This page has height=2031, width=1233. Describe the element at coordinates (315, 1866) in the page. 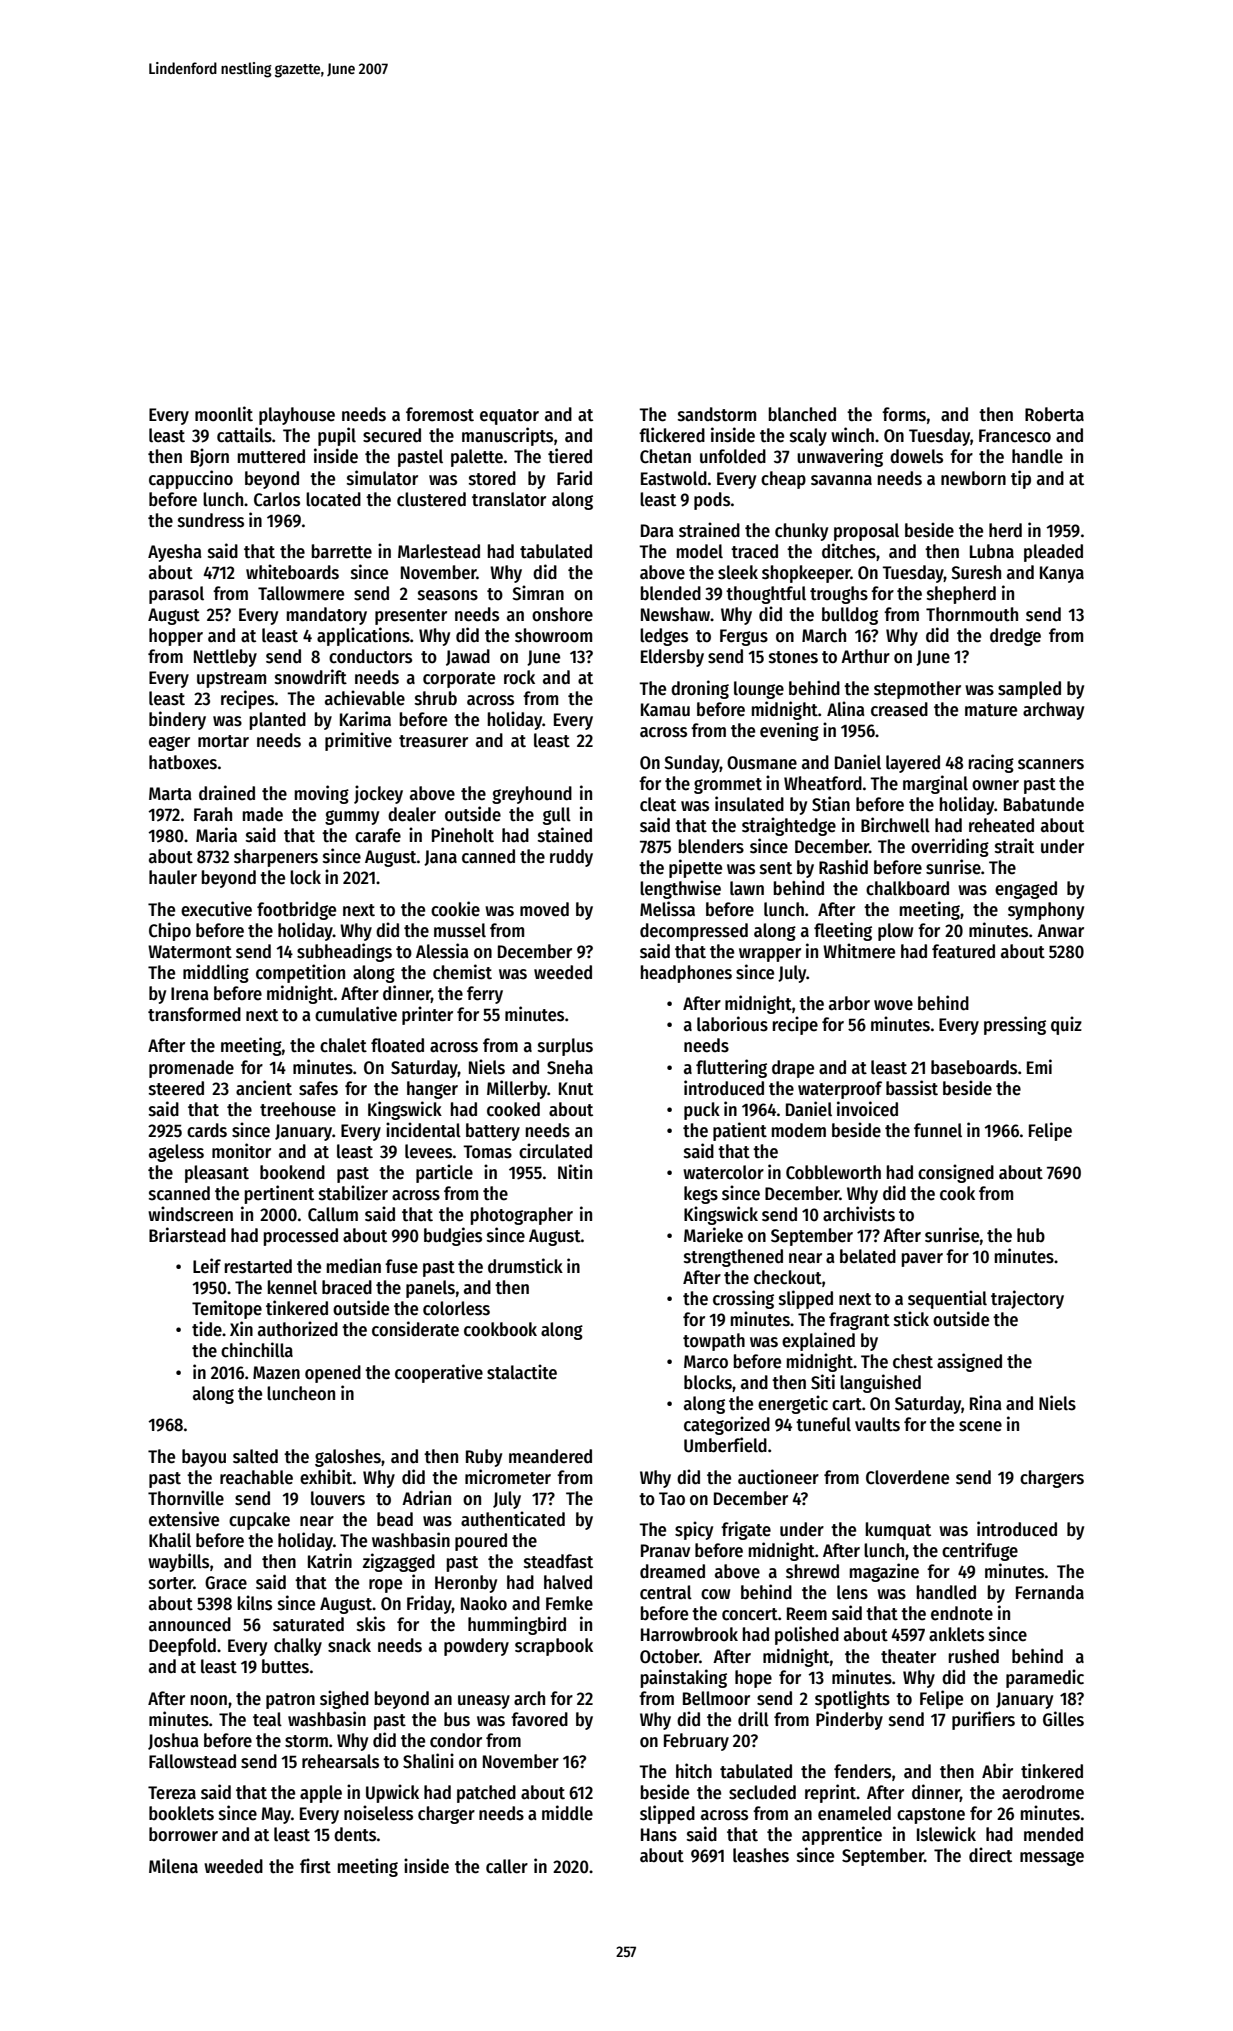

I see `first` at that location.
